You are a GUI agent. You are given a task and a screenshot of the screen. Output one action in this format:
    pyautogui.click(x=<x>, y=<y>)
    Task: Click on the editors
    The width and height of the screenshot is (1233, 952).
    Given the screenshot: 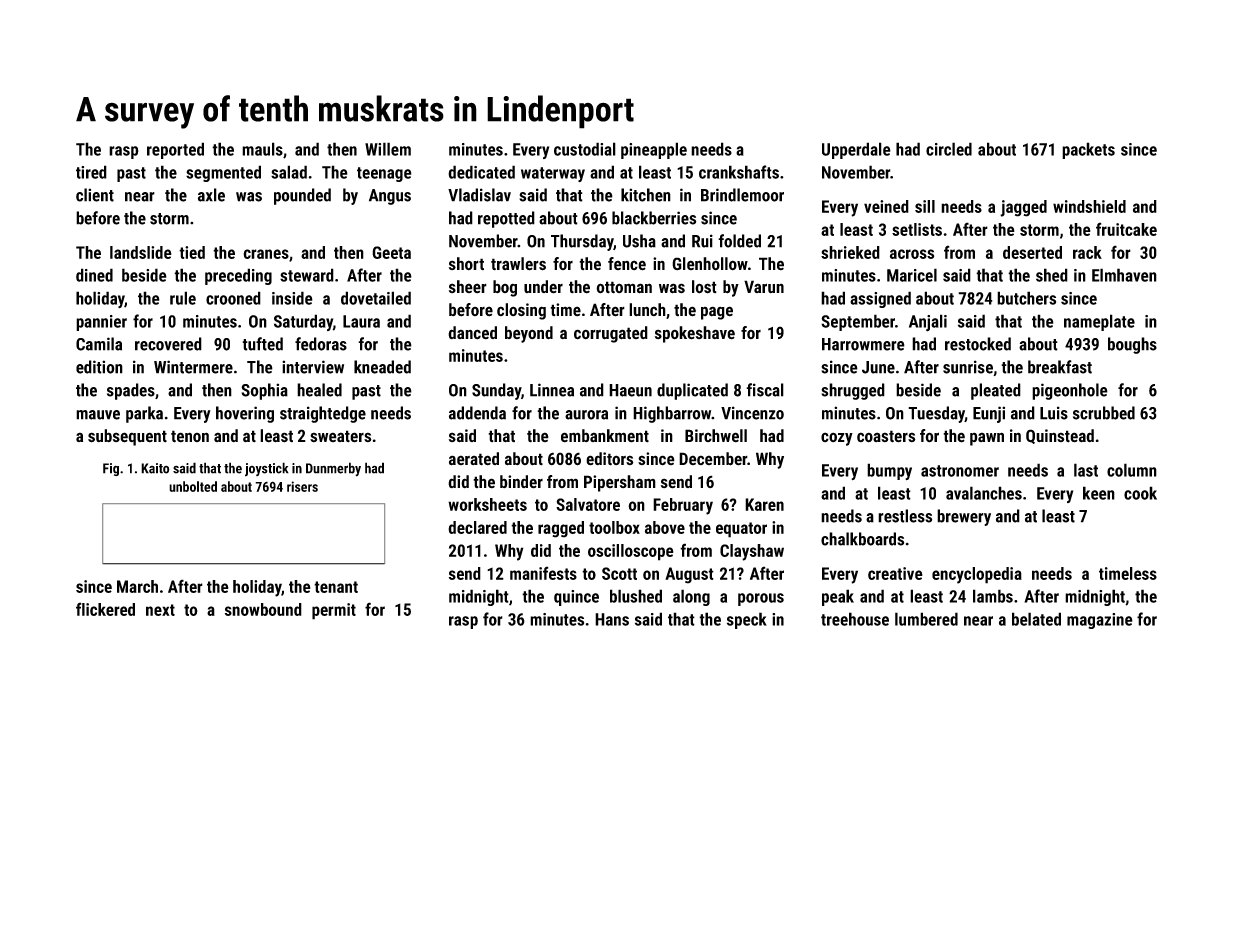 What is the action you would take?
    pyautogui.click(x=610, y=459)
